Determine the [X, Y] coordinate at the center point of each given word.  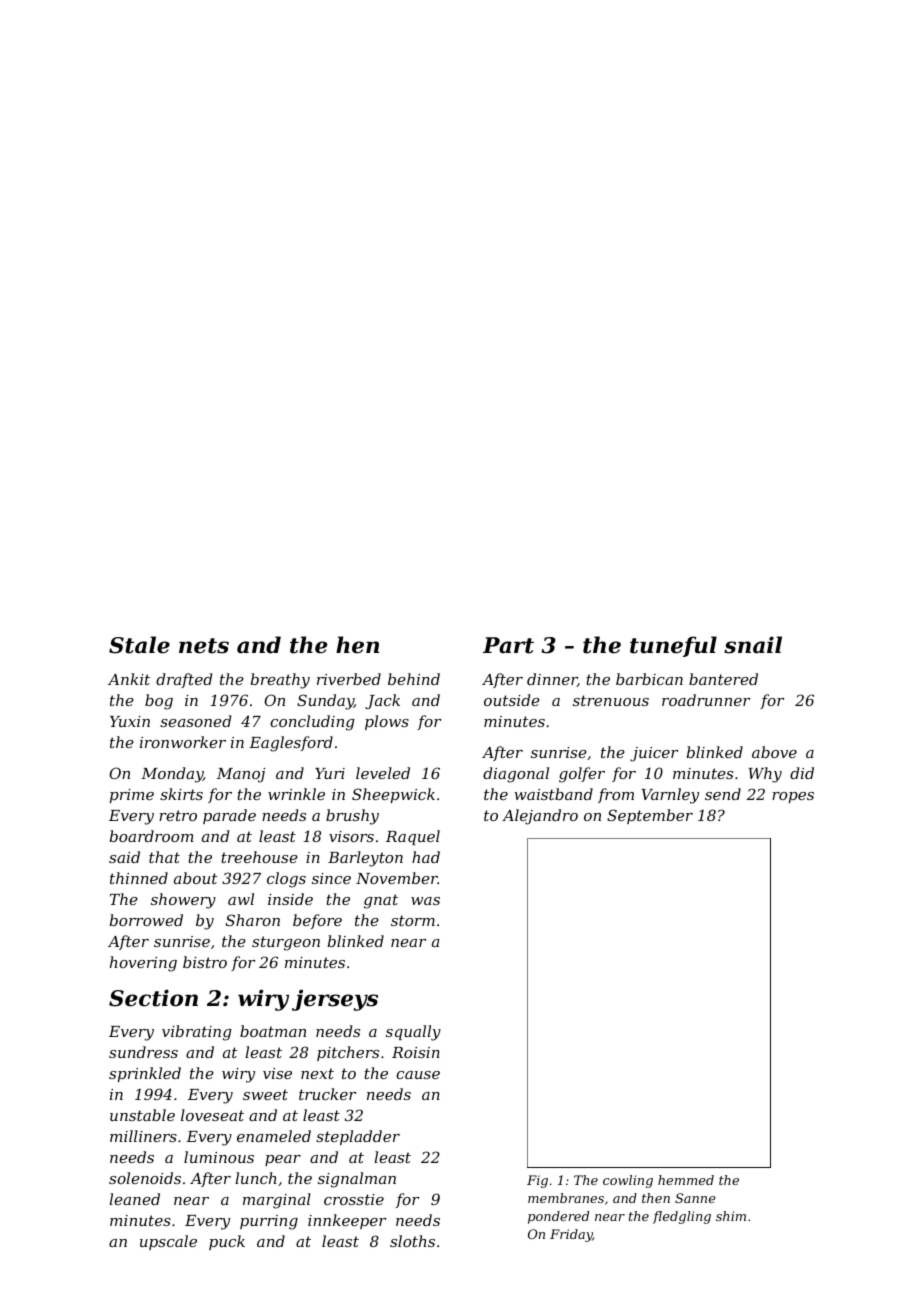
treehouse [259, 857]
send [723, 794]
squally [413, 1033]
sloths [412, 1241]
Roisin [416, 1052]
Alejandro [540, 817]
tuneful [673, 646]
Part [508, 645]
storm [413, 920]
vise [277, 1073]
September [650, 816]
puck [227, 1242]
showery [183, 901]
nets [204, 646]
